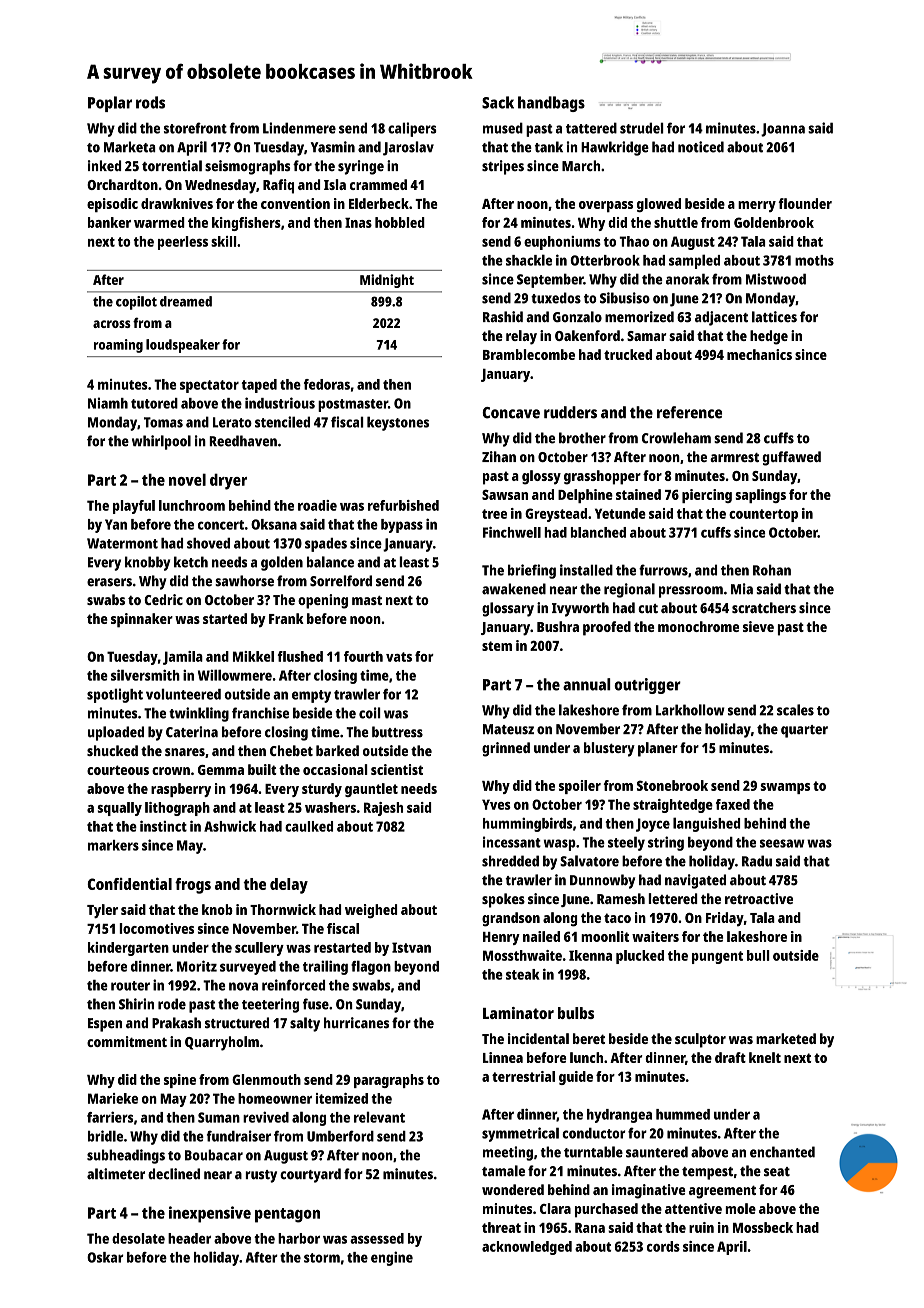  What do you see at coordinates (172, 166) in the screenshot?
I see `torrential` at bounding box center [172, 166].
